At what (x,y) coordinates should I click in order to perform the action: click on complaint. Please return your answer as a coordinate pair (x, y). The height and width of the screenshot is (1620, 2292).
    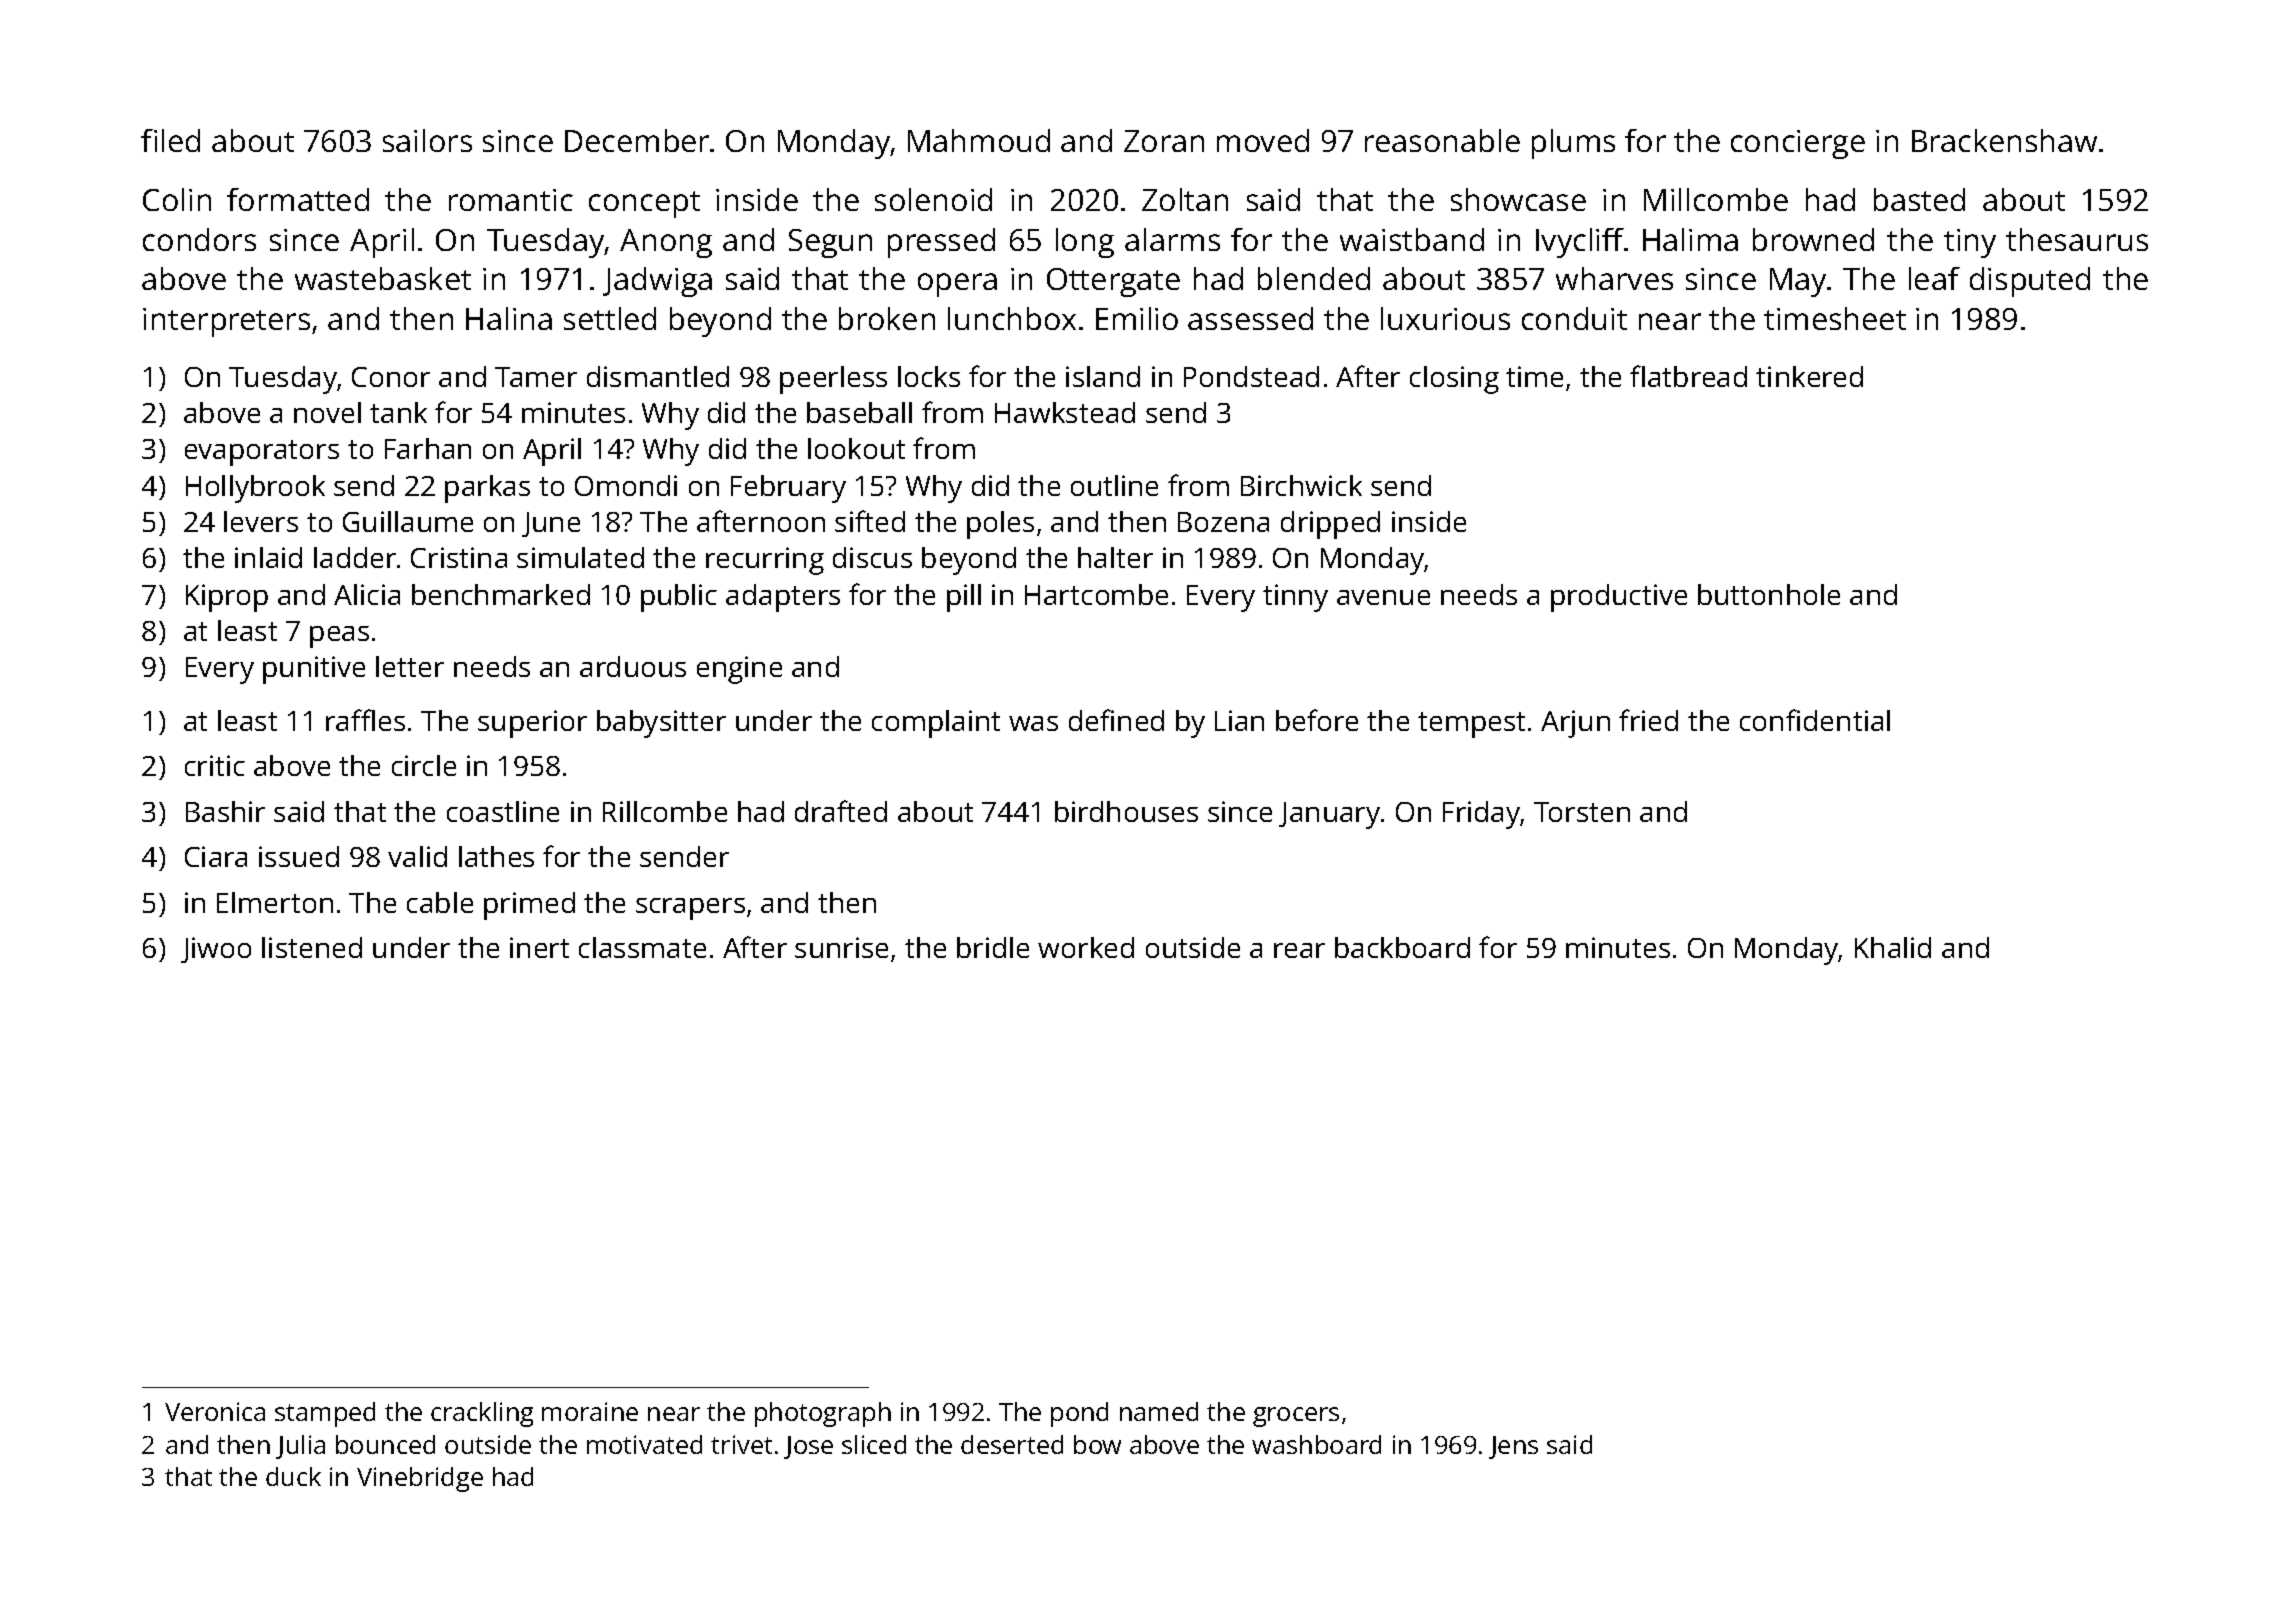
    Looking at the image, I should click on (936, 724).
